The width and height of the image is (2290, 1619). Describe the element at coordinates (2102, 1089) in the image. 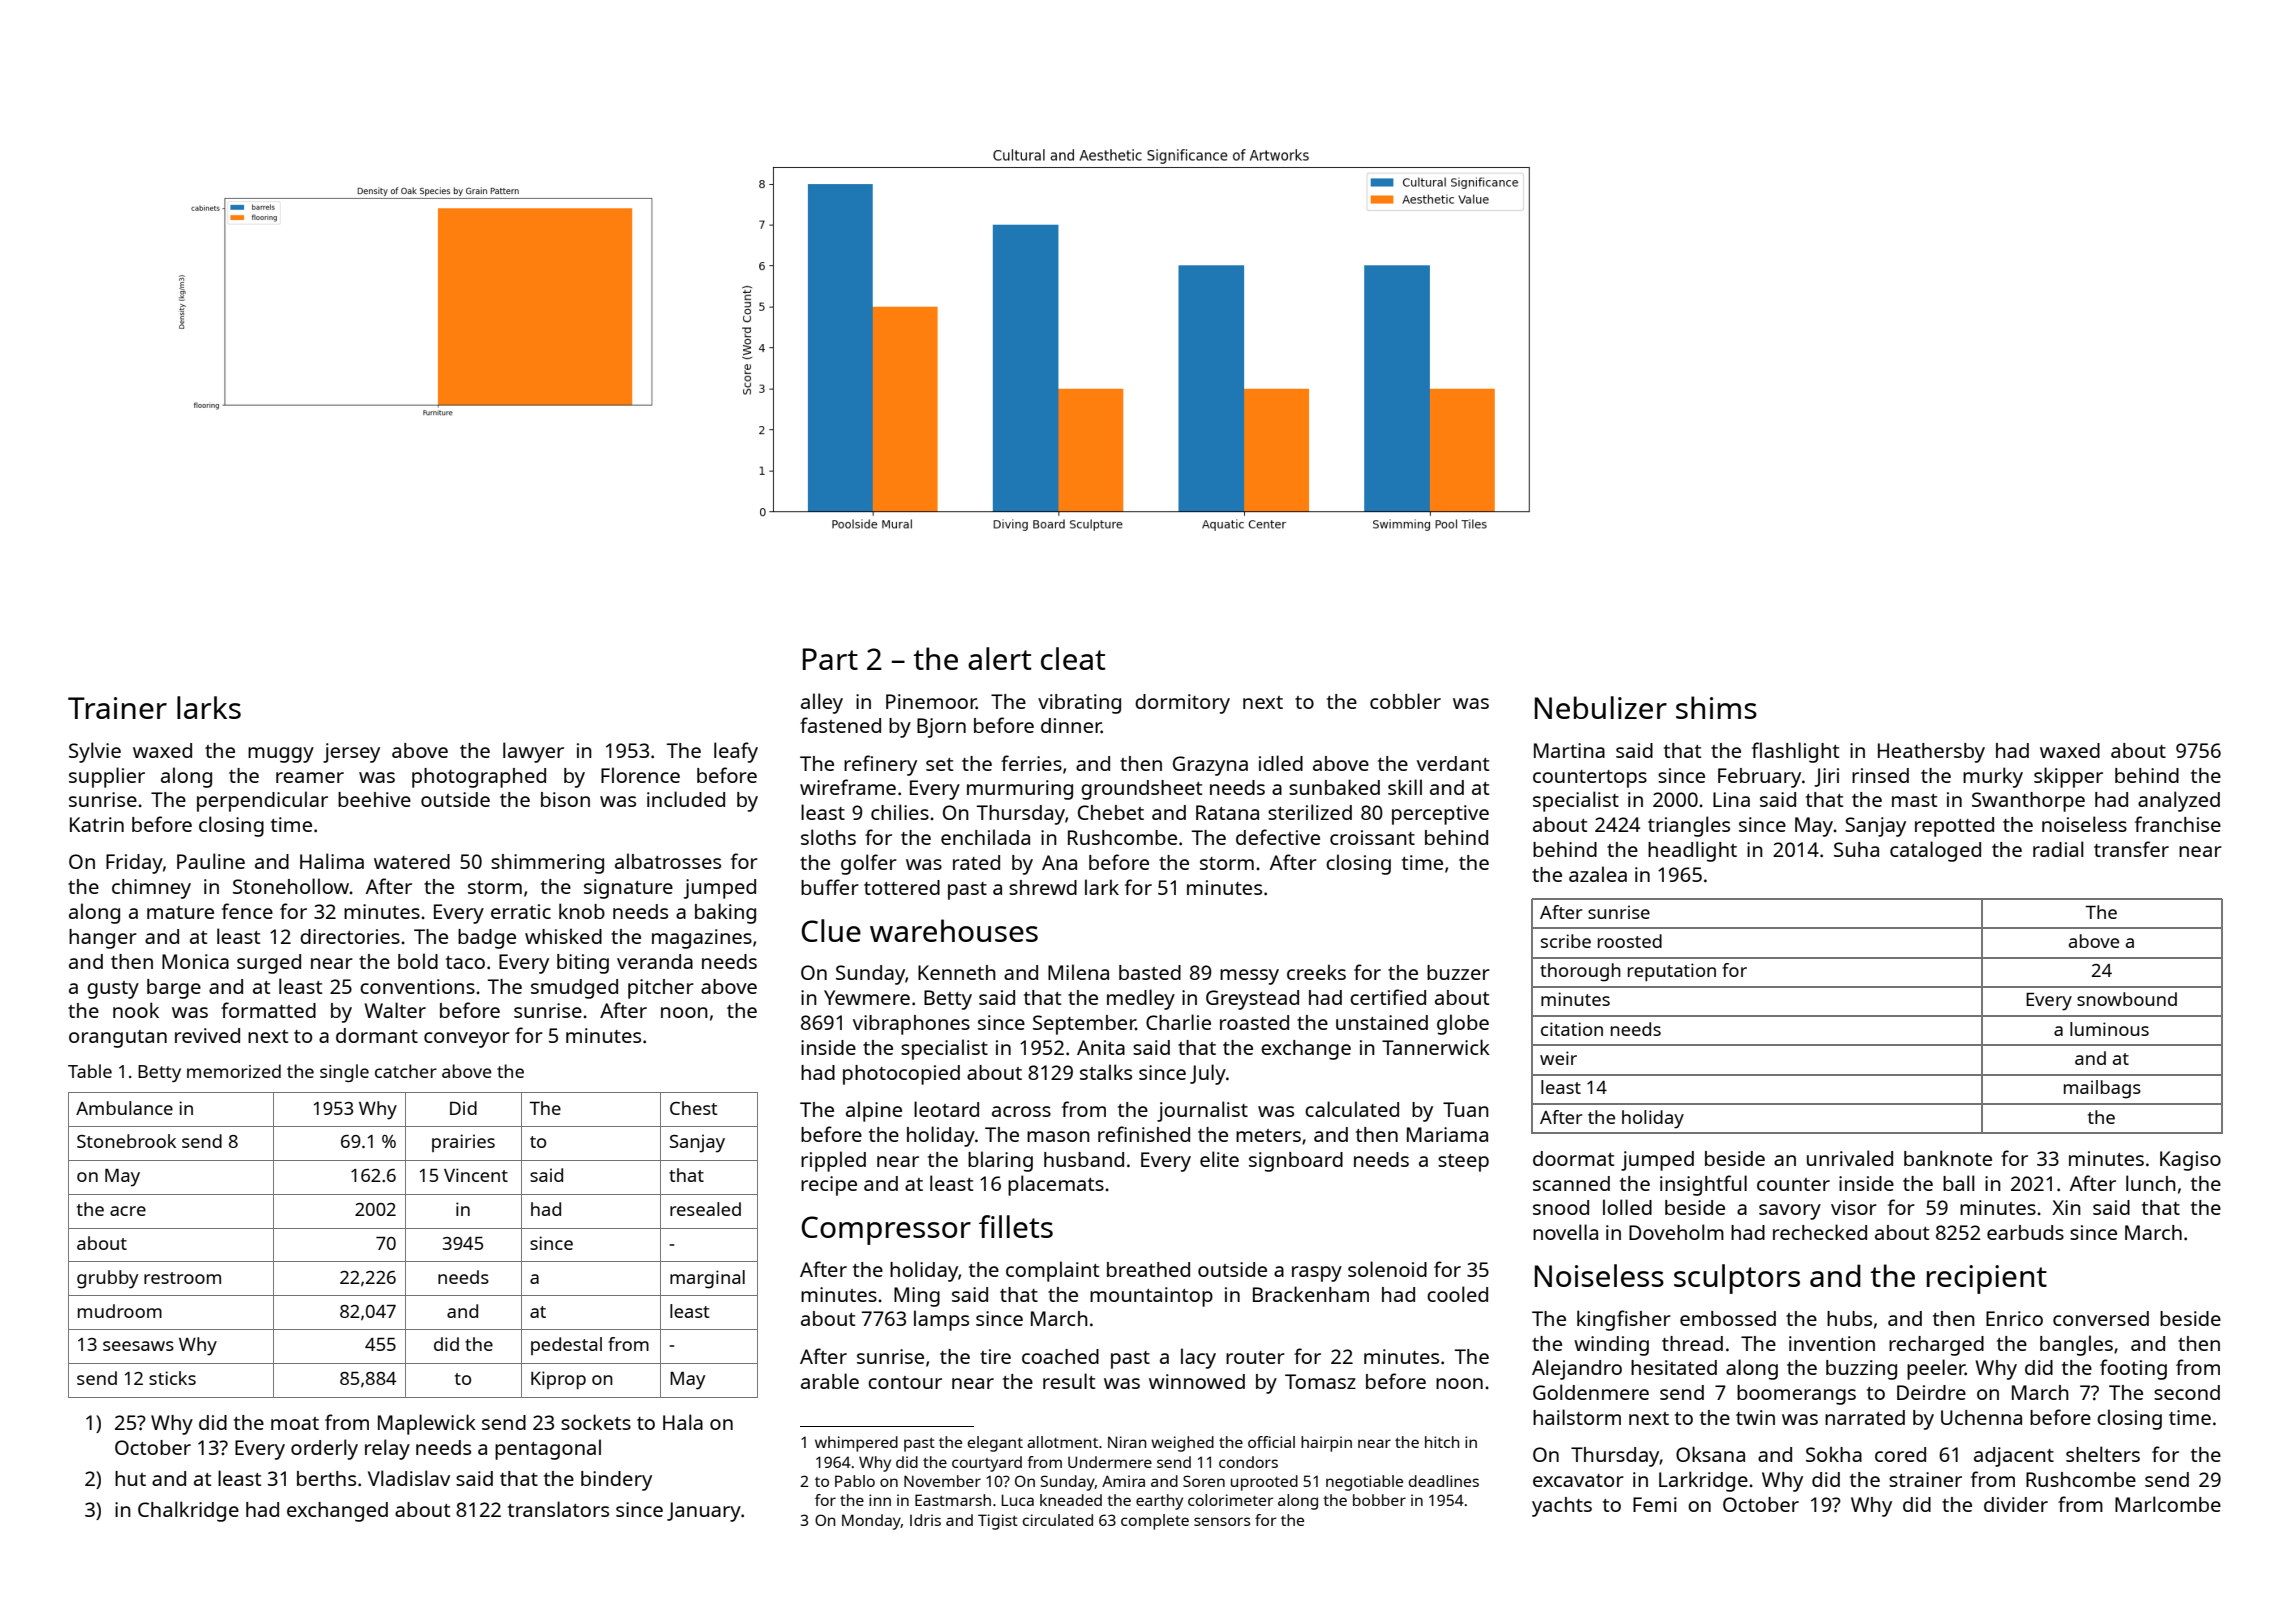

I see `mailbags` at that location.
